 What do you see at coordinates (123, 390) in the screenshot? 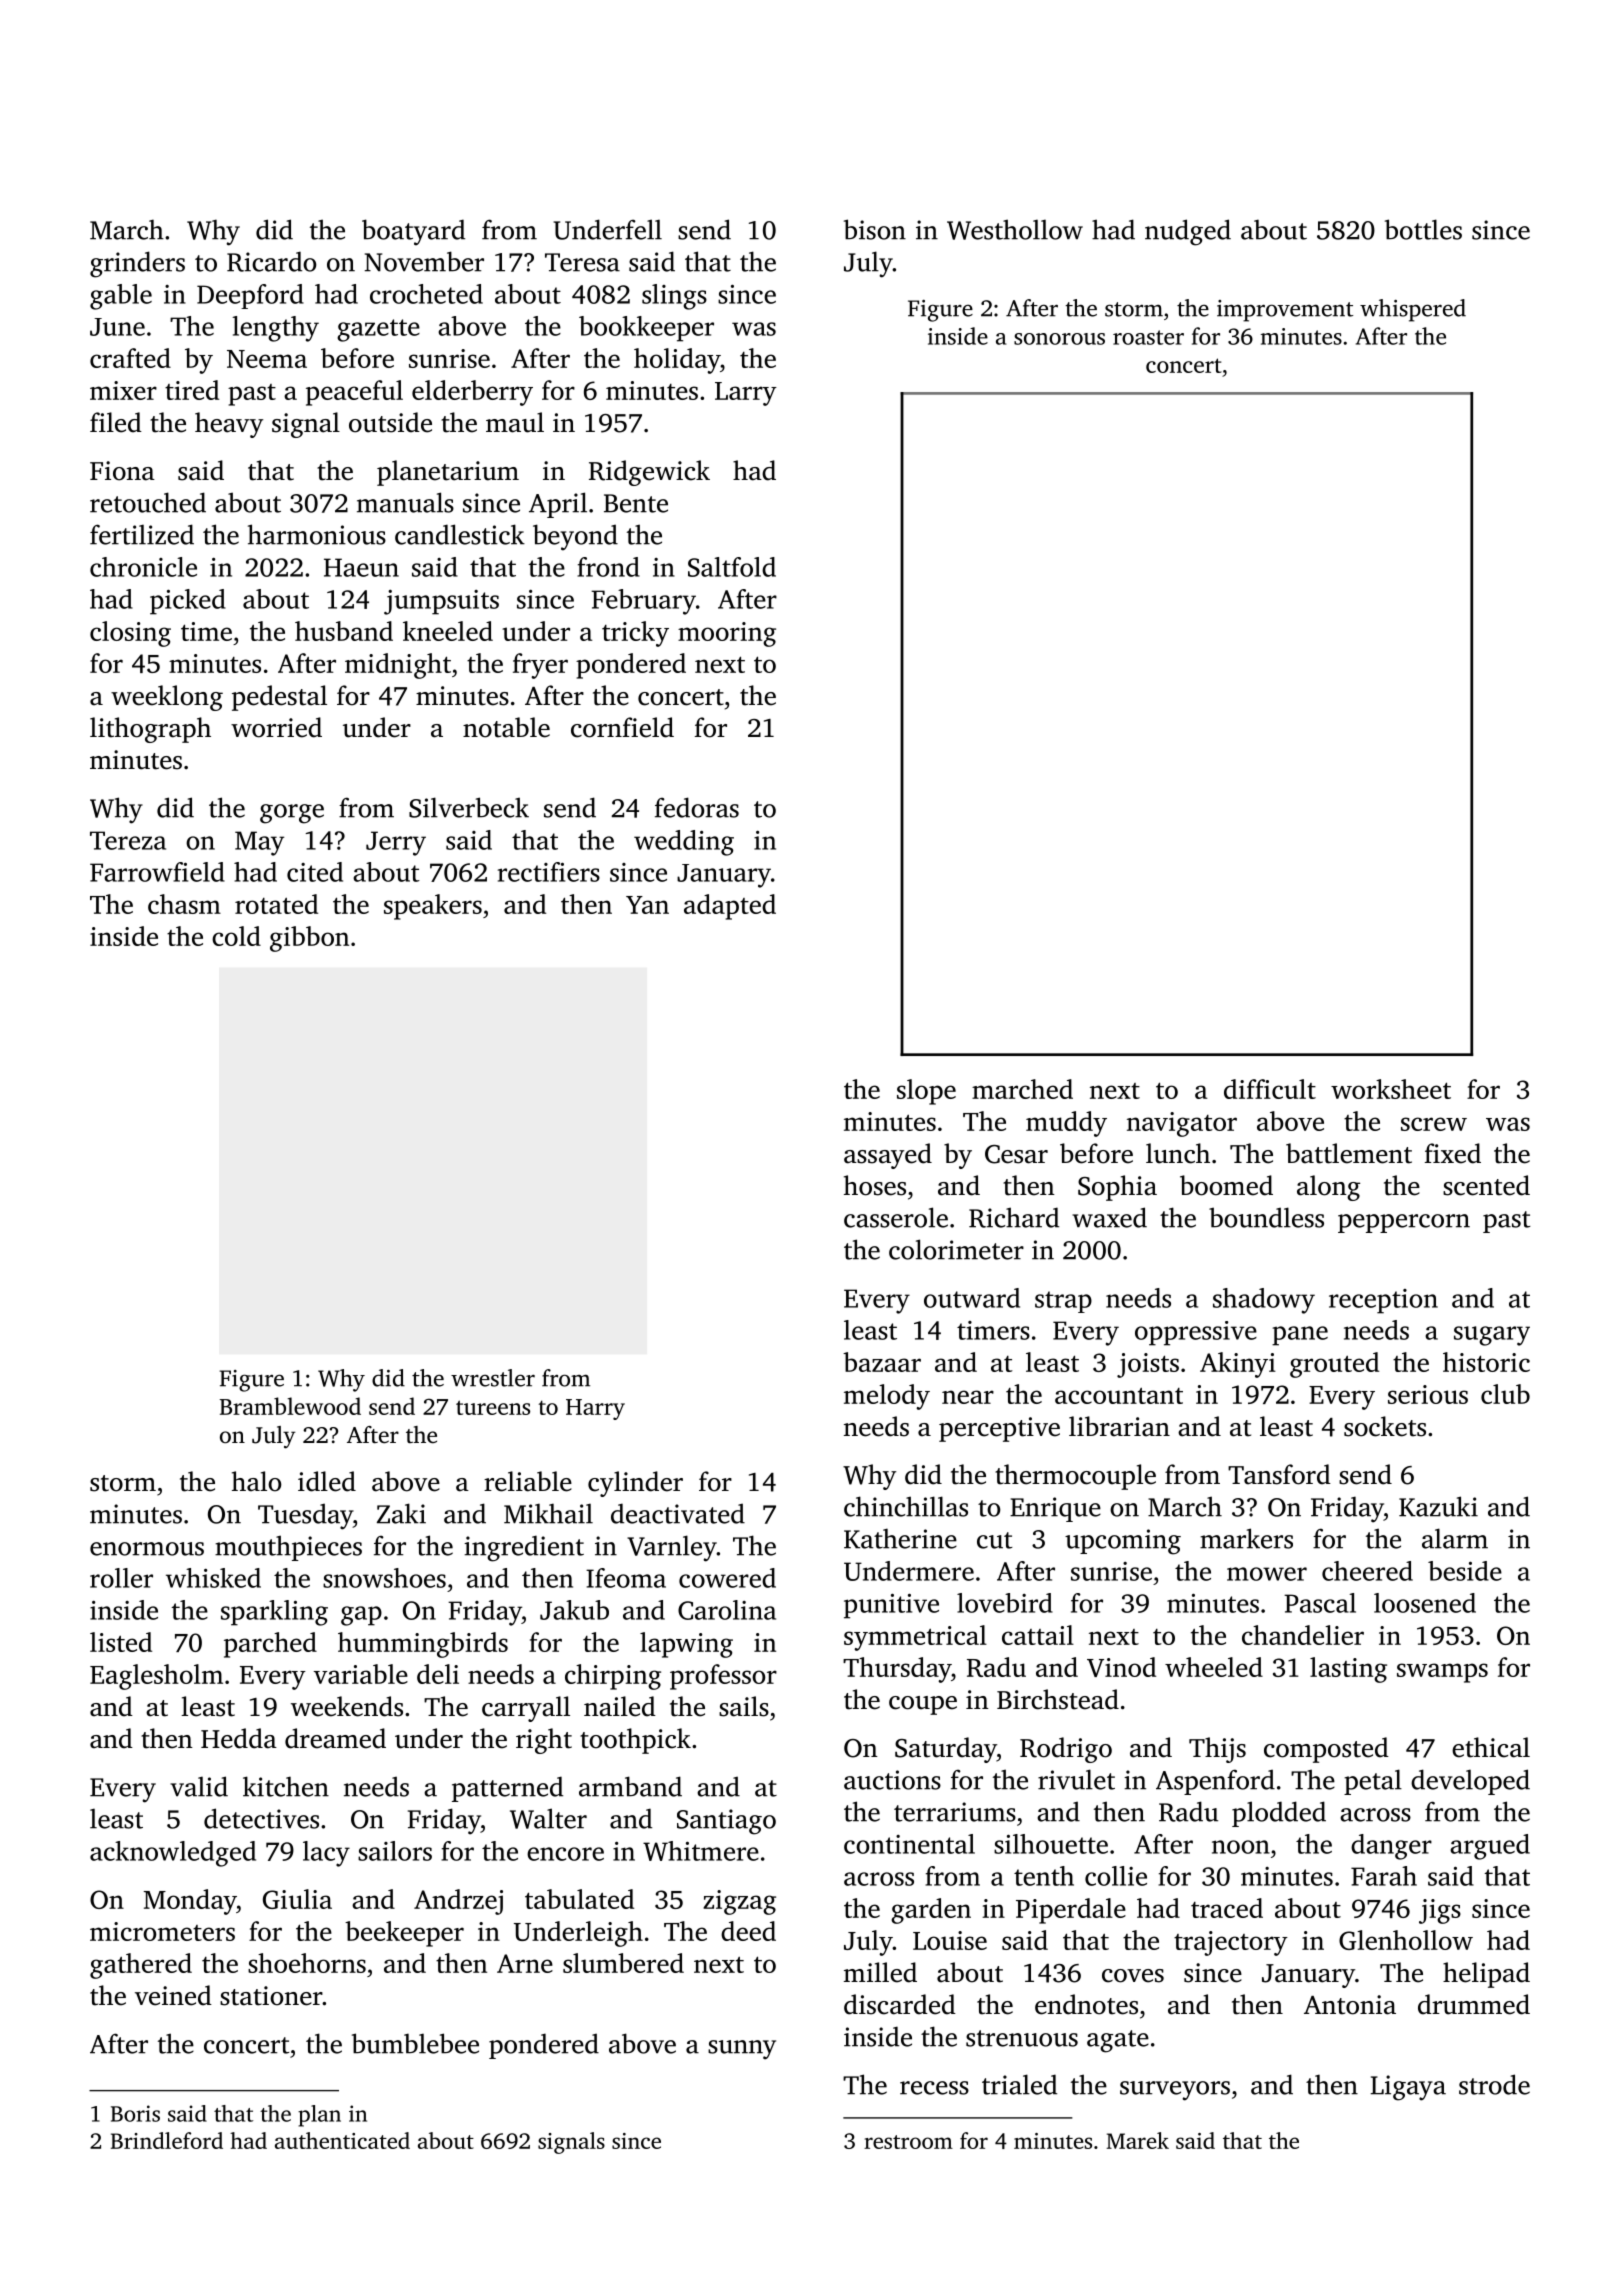
I see `mixer` at bounding box center [123, 390].
